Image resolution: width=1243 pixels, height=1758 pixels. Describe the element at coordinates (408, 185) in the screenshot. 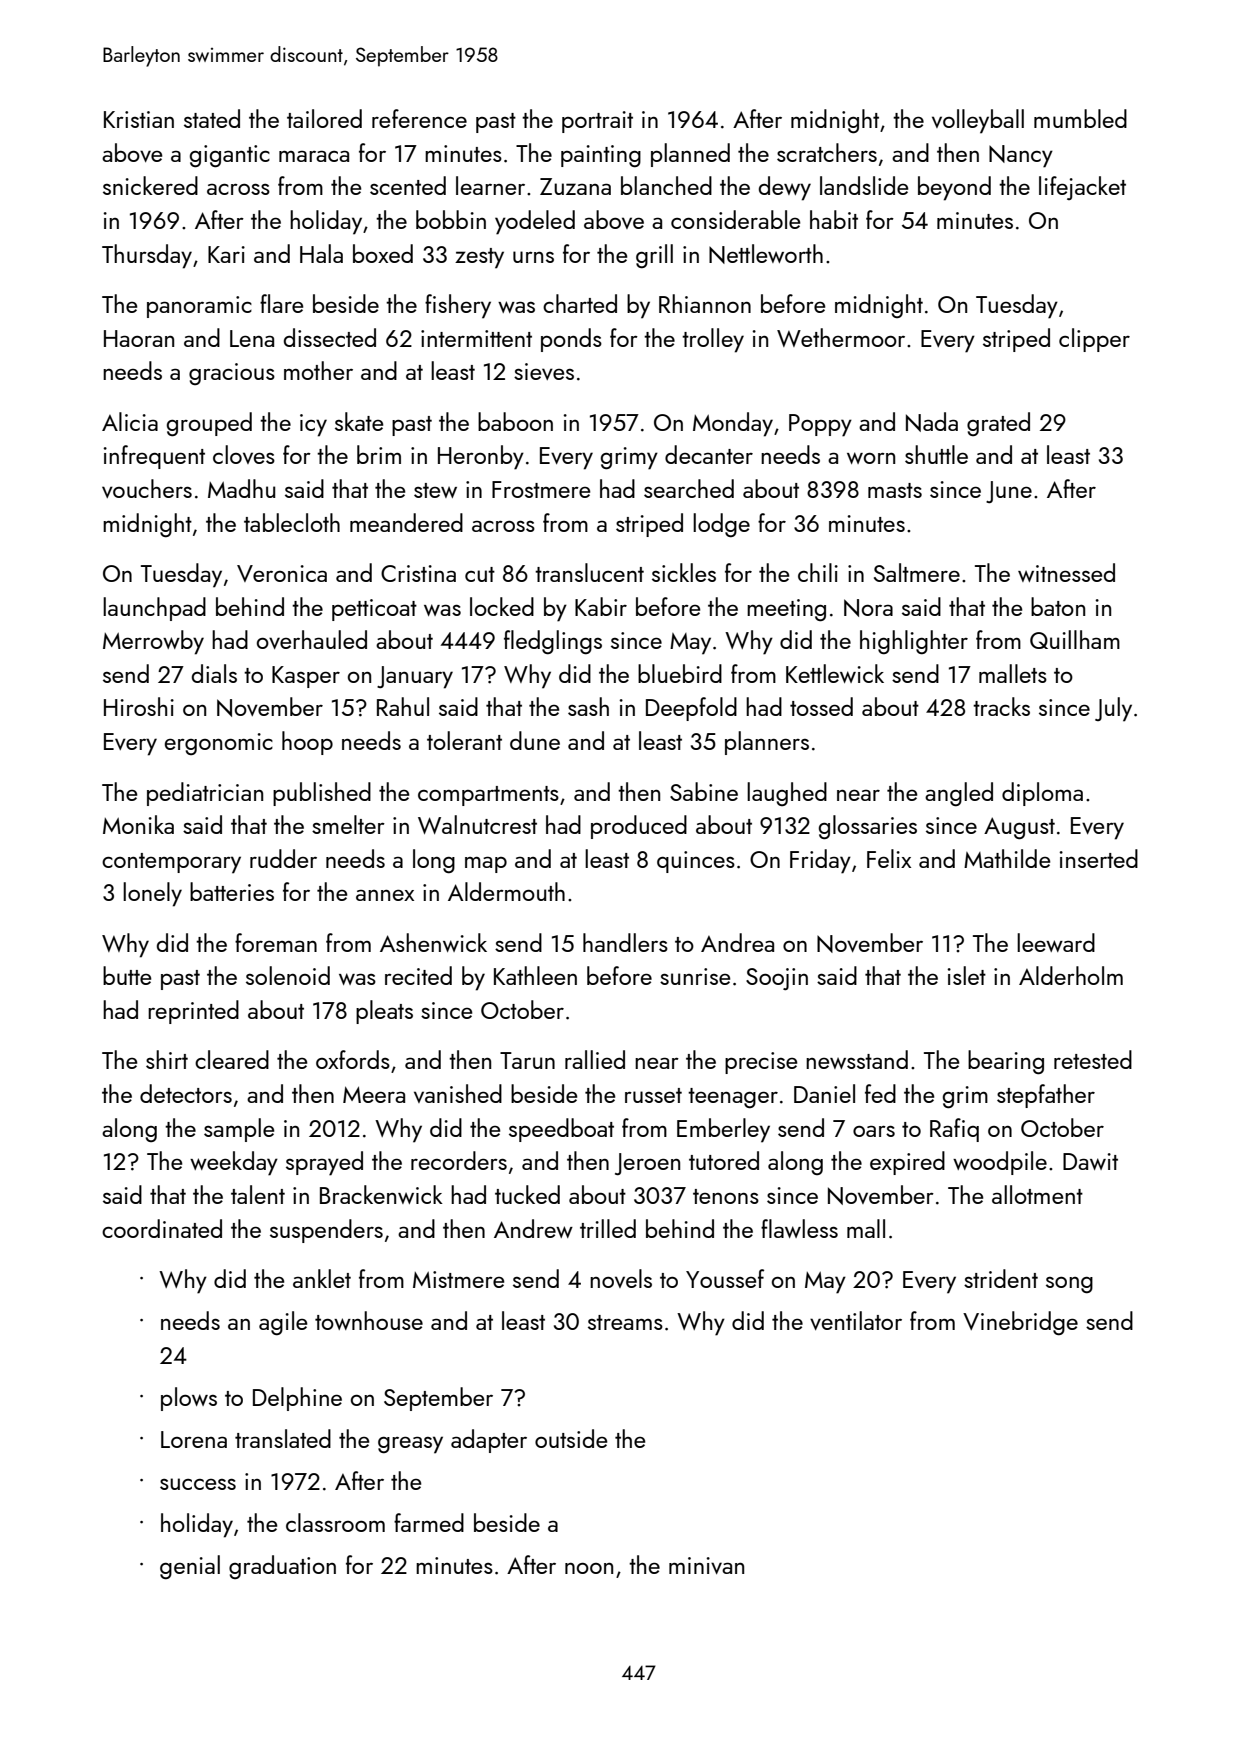

I see `scented` at that location.
